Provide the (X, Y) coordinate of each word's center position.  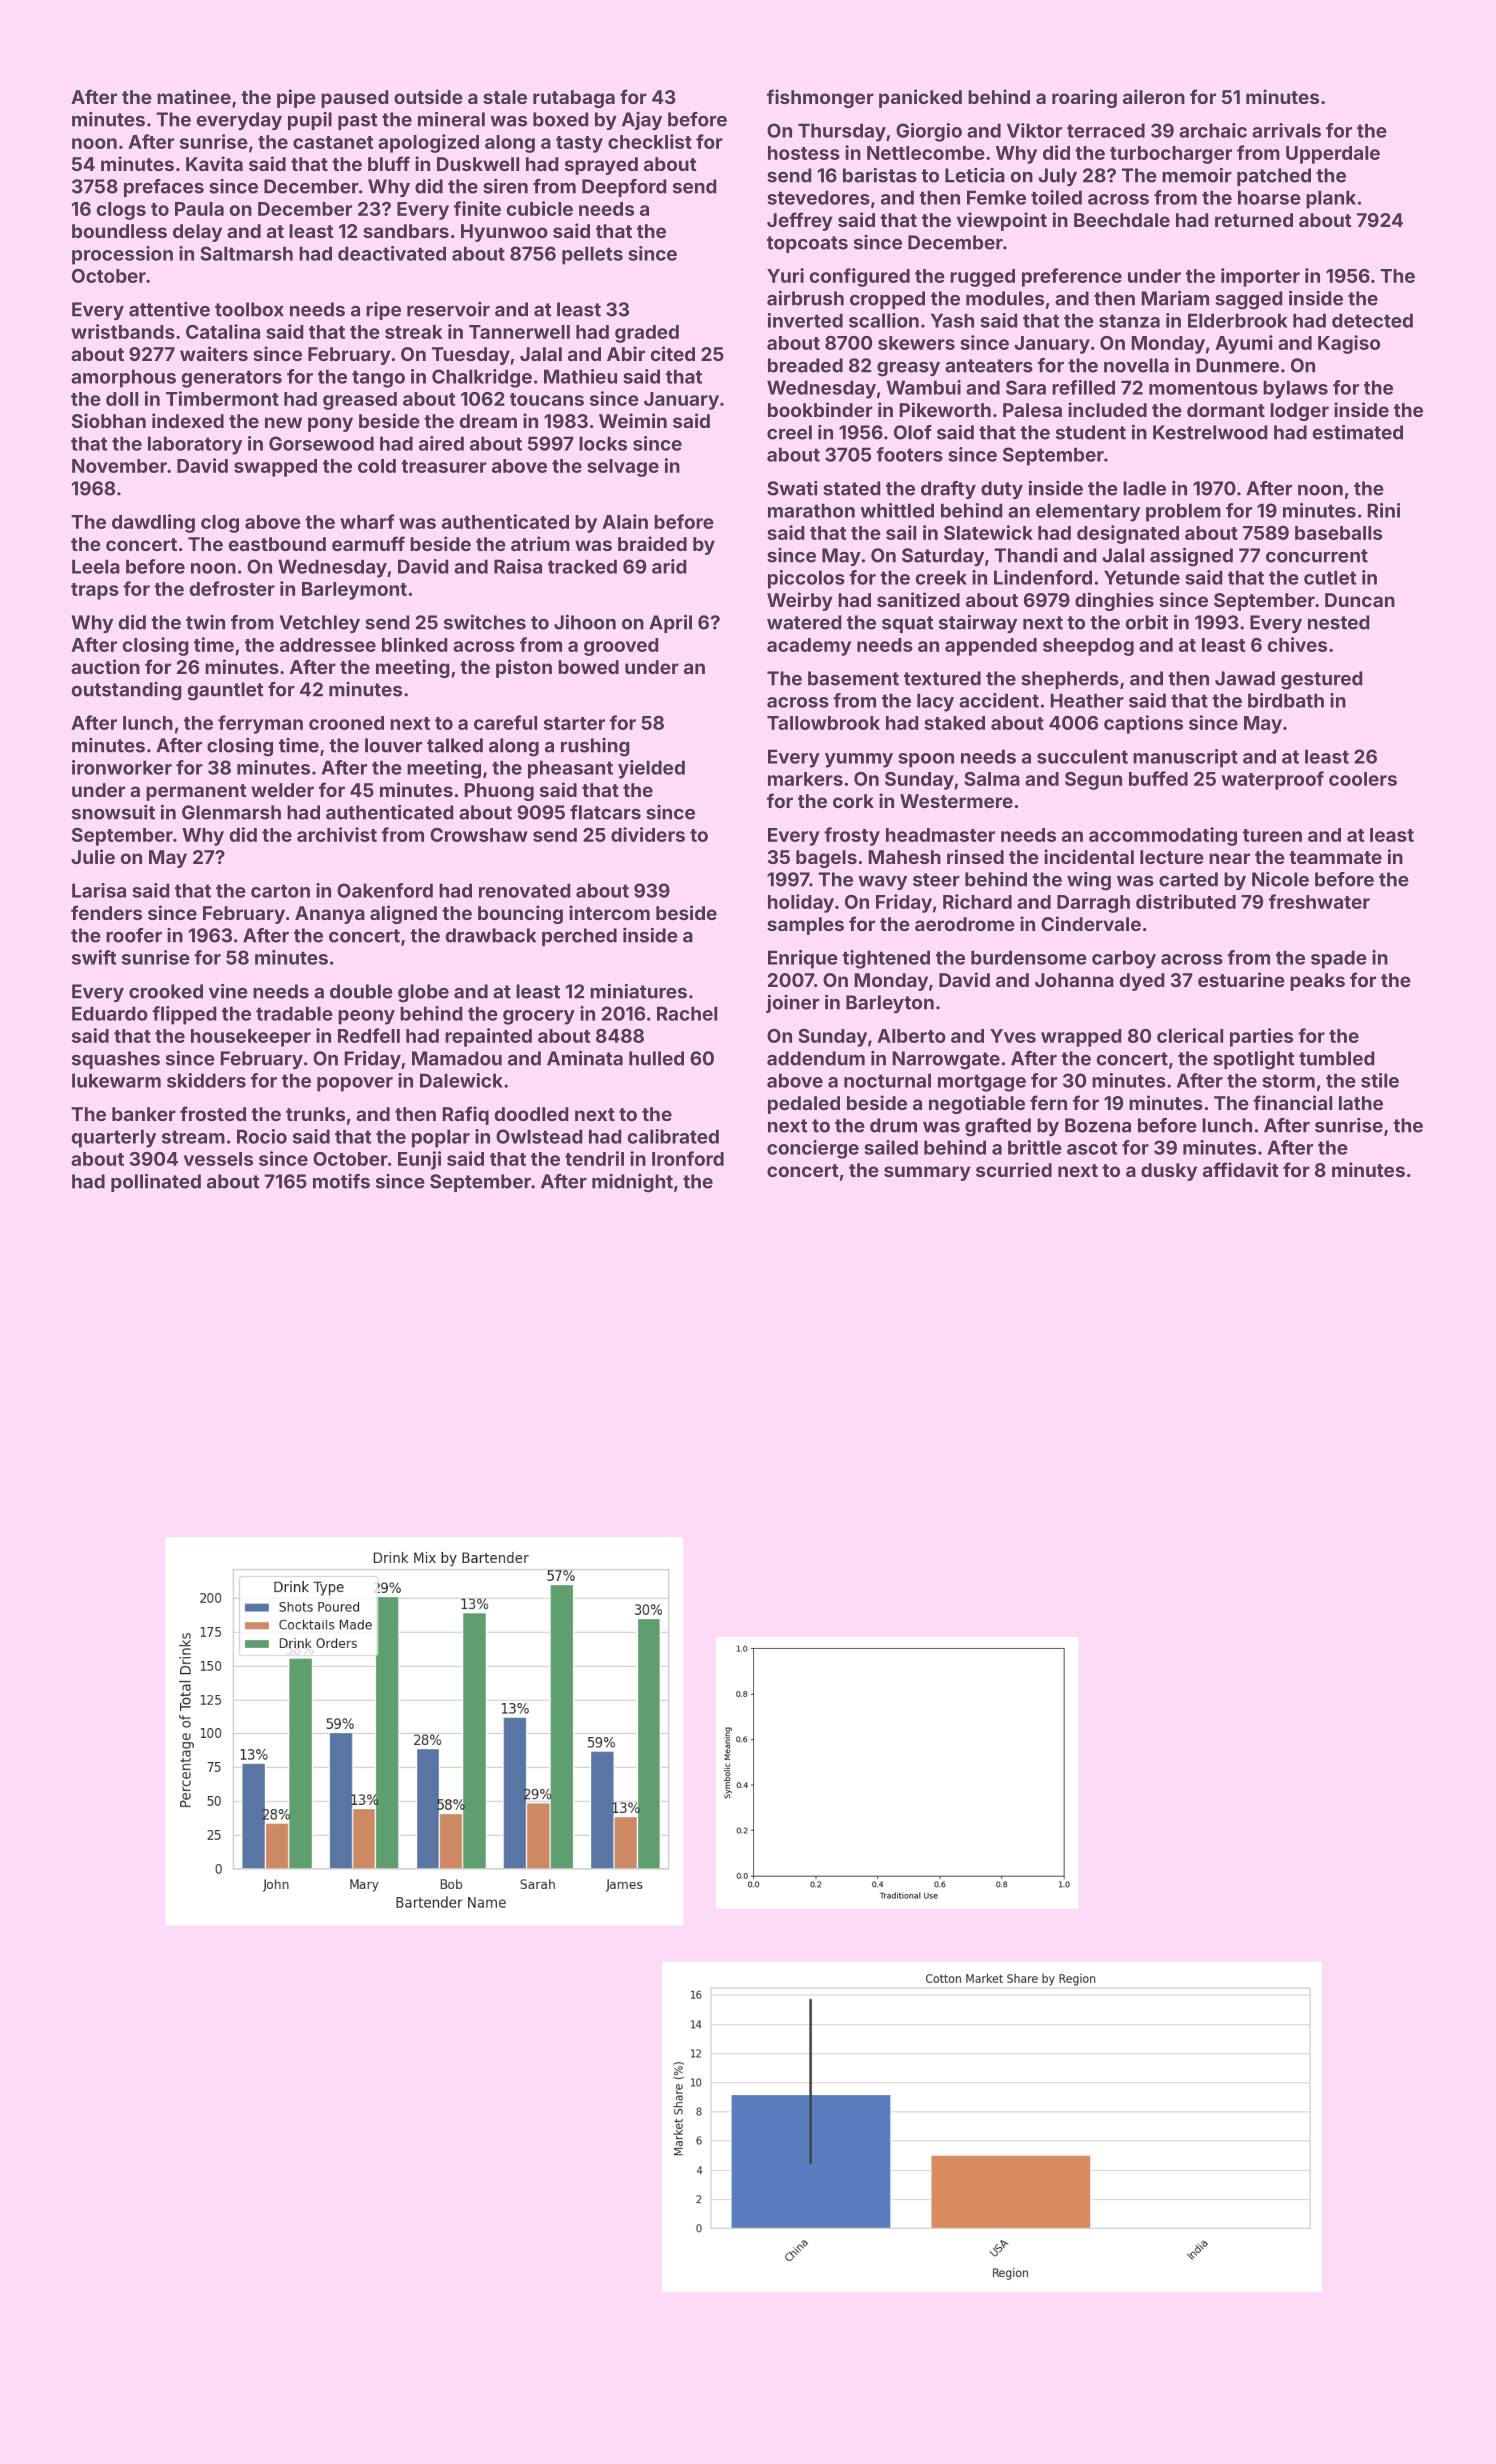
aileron (1154, 96)
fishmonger (820, 98)
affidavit (1241, 1169)
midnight (632, 1183)
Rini (1383, 510)
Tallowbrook (823, 723)
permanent (196, 792)
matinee (194, 96)
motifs (341, 1181)
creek (941, 577)
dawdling (153, 523)
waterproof (1273, 780)
